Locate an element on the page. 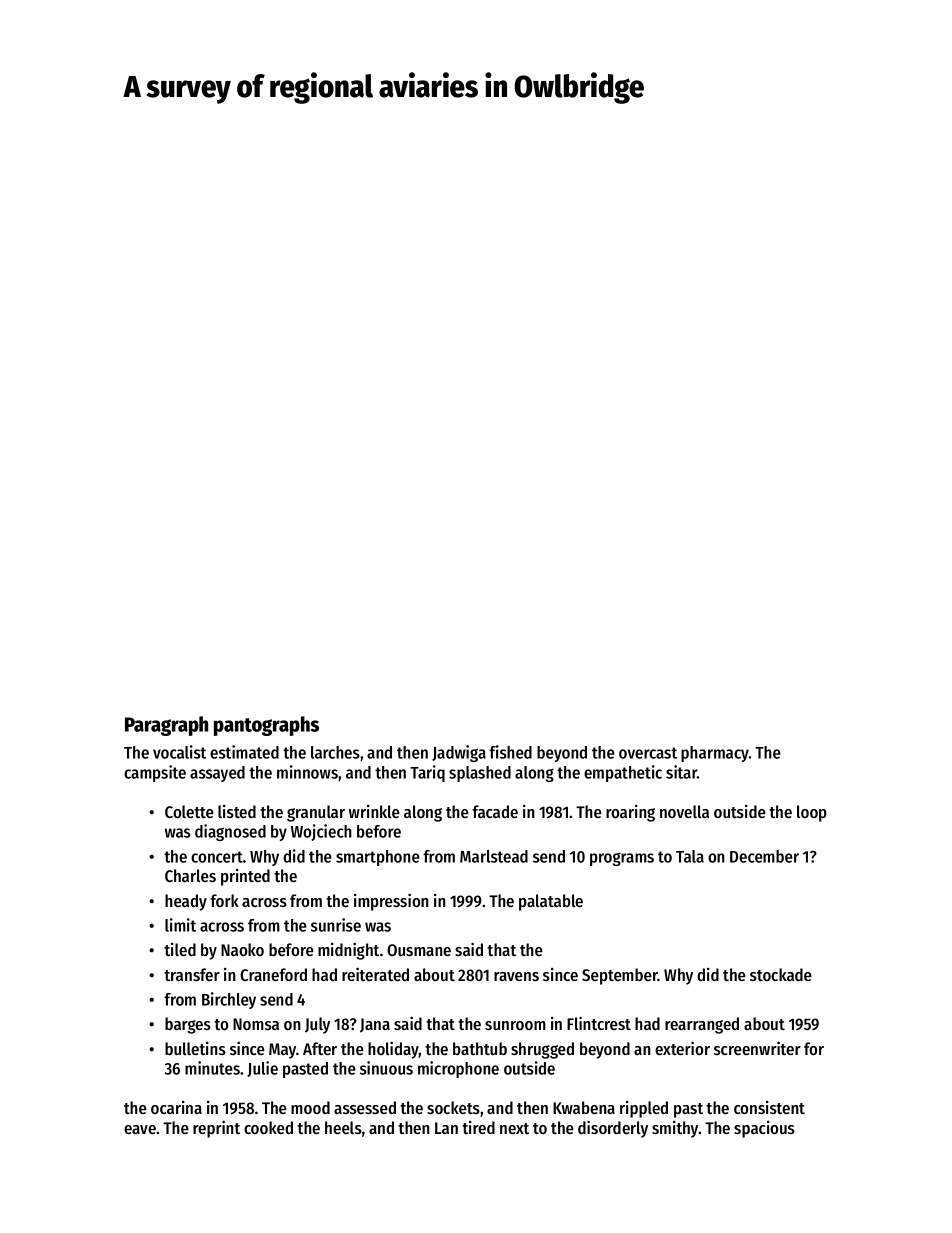 This document has height=1233, width=952. fished is located at coordinates (510, 752).
